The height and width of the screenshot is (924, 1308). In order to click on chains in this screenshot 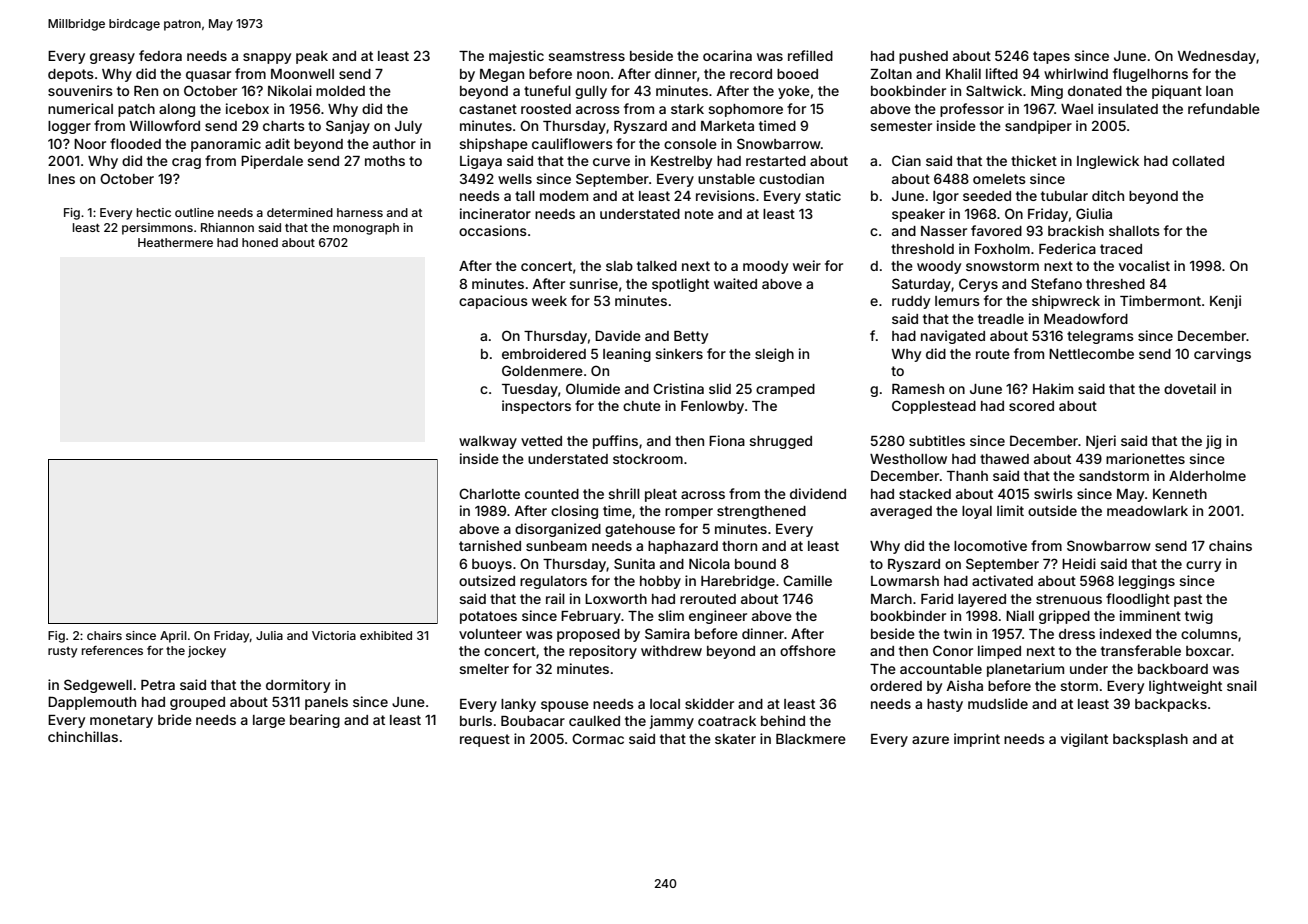, I will do `click(1230, 545)`.
